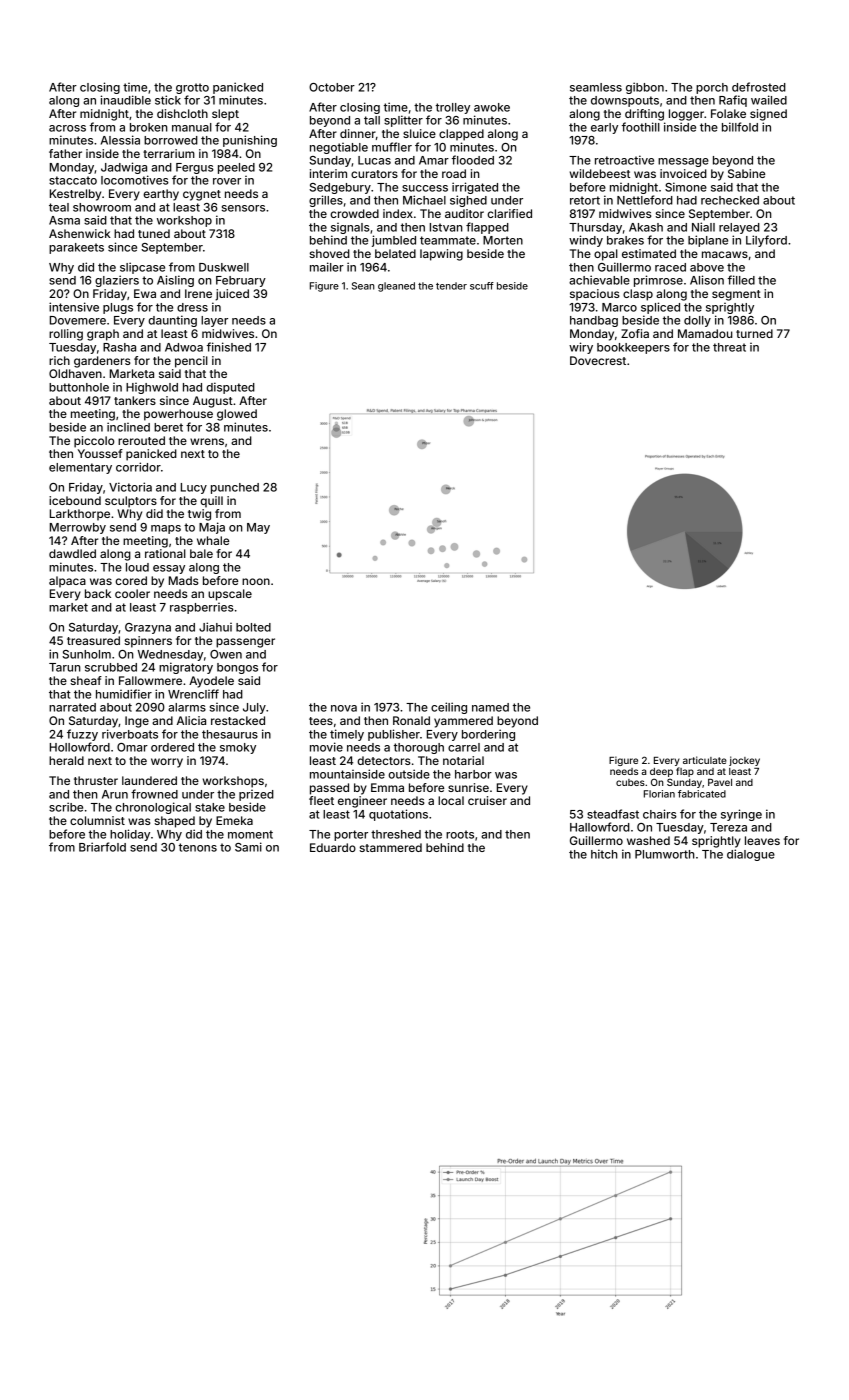 The image size is (849, 1400). I want to click on Dovecrest, so click(598, 360).
